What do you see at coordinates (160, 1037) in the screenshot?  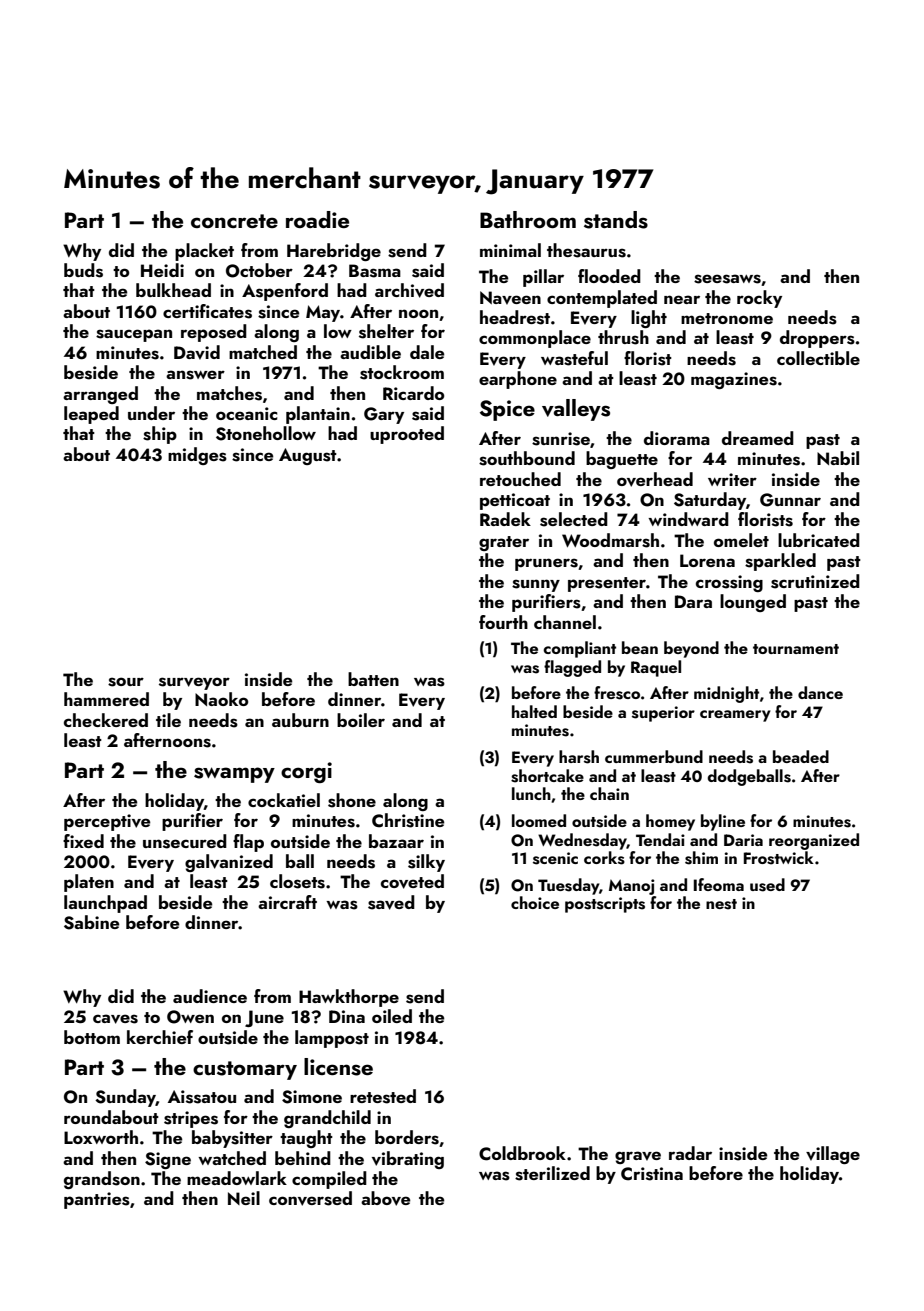 I see `kerchief` at bounding box center [160, 1037].
